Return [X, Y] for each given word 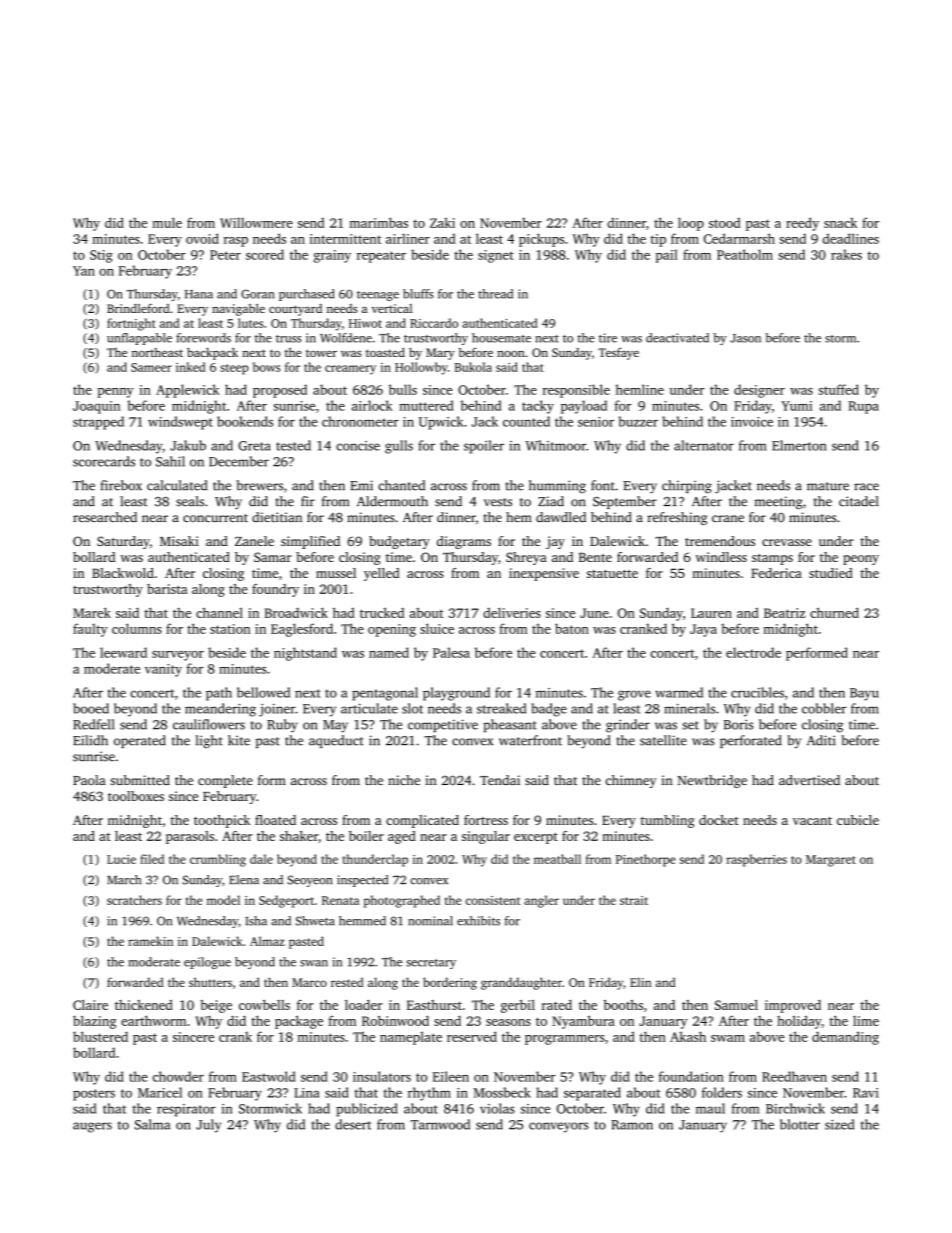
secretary [431, 964]
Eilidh [90, 740]
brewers [259, 485]
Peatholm [745, 254]
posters [94, 1095]
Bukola [473, 367]
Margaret [831, 861]
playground [456, 694]
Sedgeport [286, 901]
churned [834, 612]
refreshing [677, 518]
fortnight [131, 324]
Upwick [441, 423]
